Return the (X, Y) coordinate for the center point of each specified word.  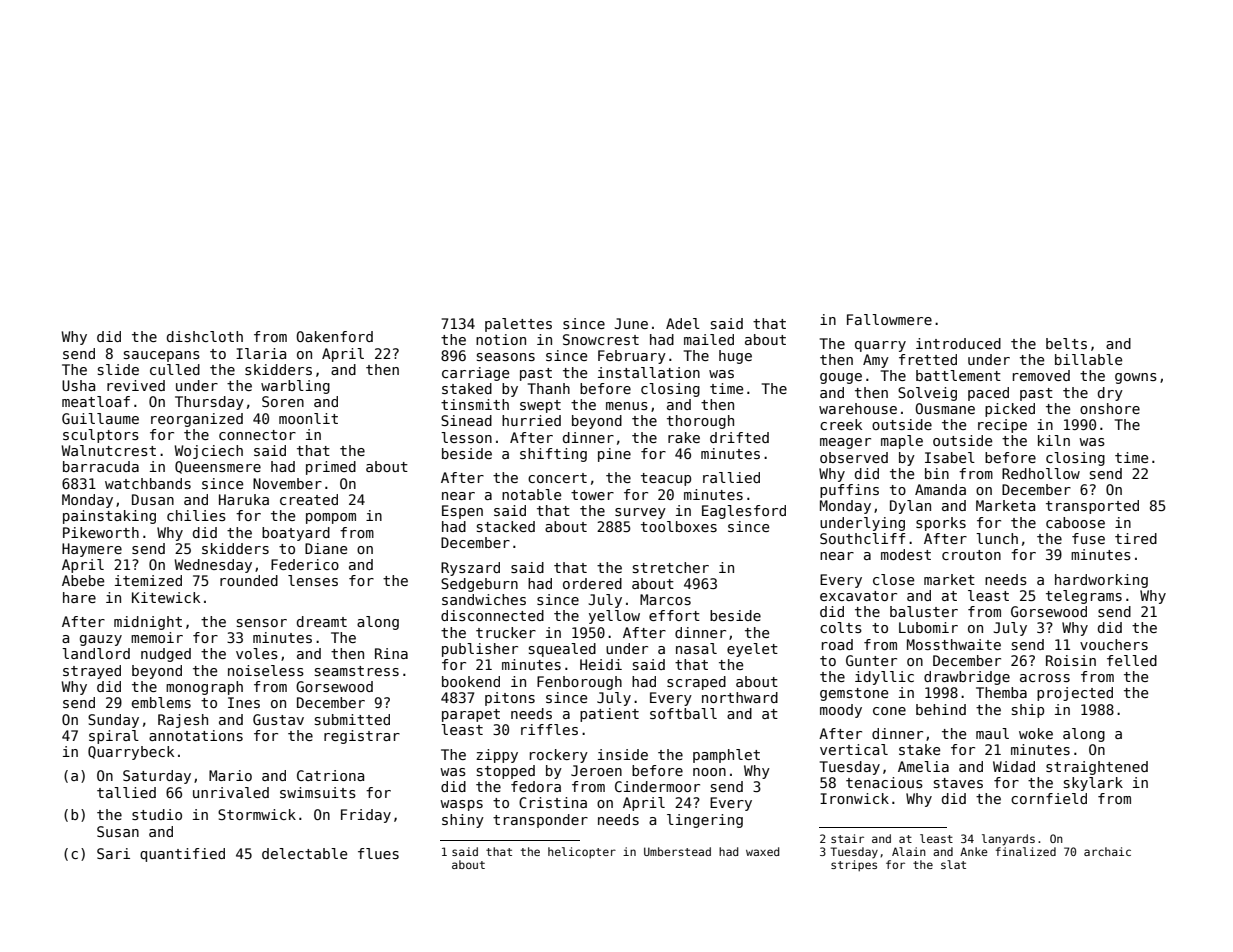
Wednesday (213, 566)
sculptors (101, 436)
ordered (592, 583)
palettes (518, 325)
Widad (1014, 766)
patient (609, 715)
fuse (1088, 538)
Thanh (549, 388)
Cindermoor (657, 786)
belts (1066, 343)
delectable (304, 853)
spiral (114, 737)
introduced (958, 343)
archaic (1107, 851)
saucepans (162, 356)
